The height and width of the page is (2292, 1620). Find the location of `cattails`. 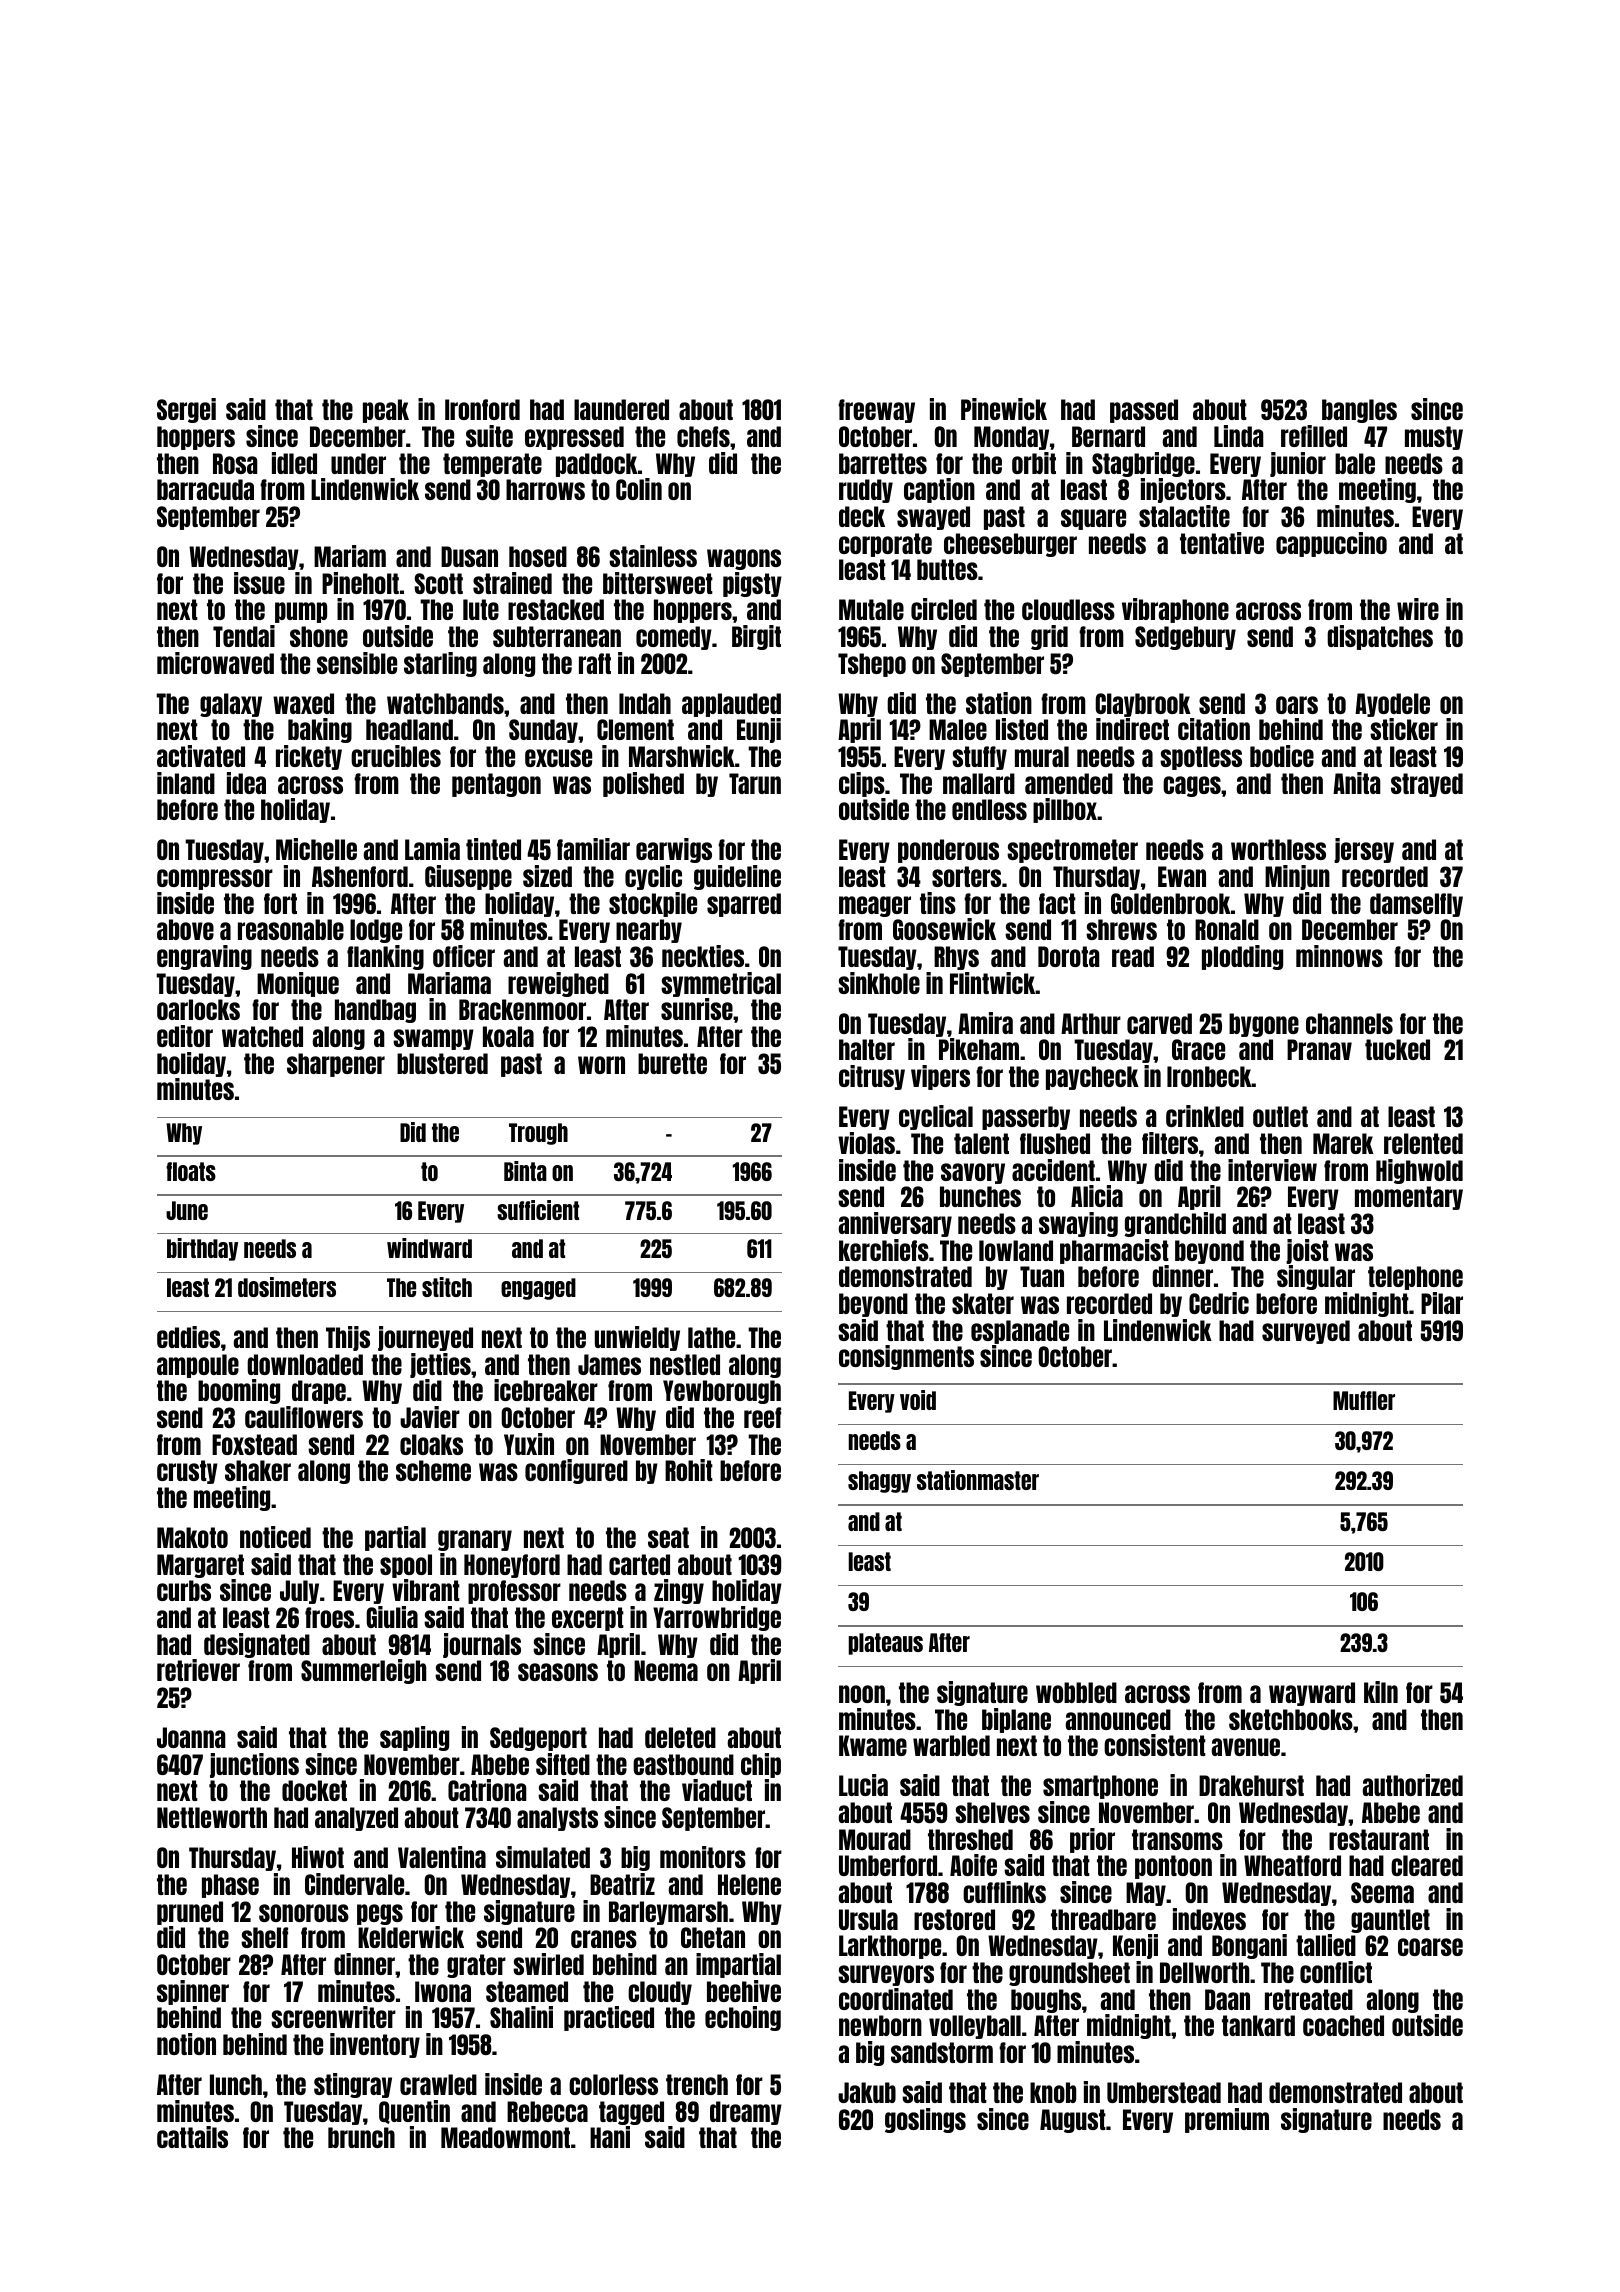

cattails is located at coordinates (192, 2137).
